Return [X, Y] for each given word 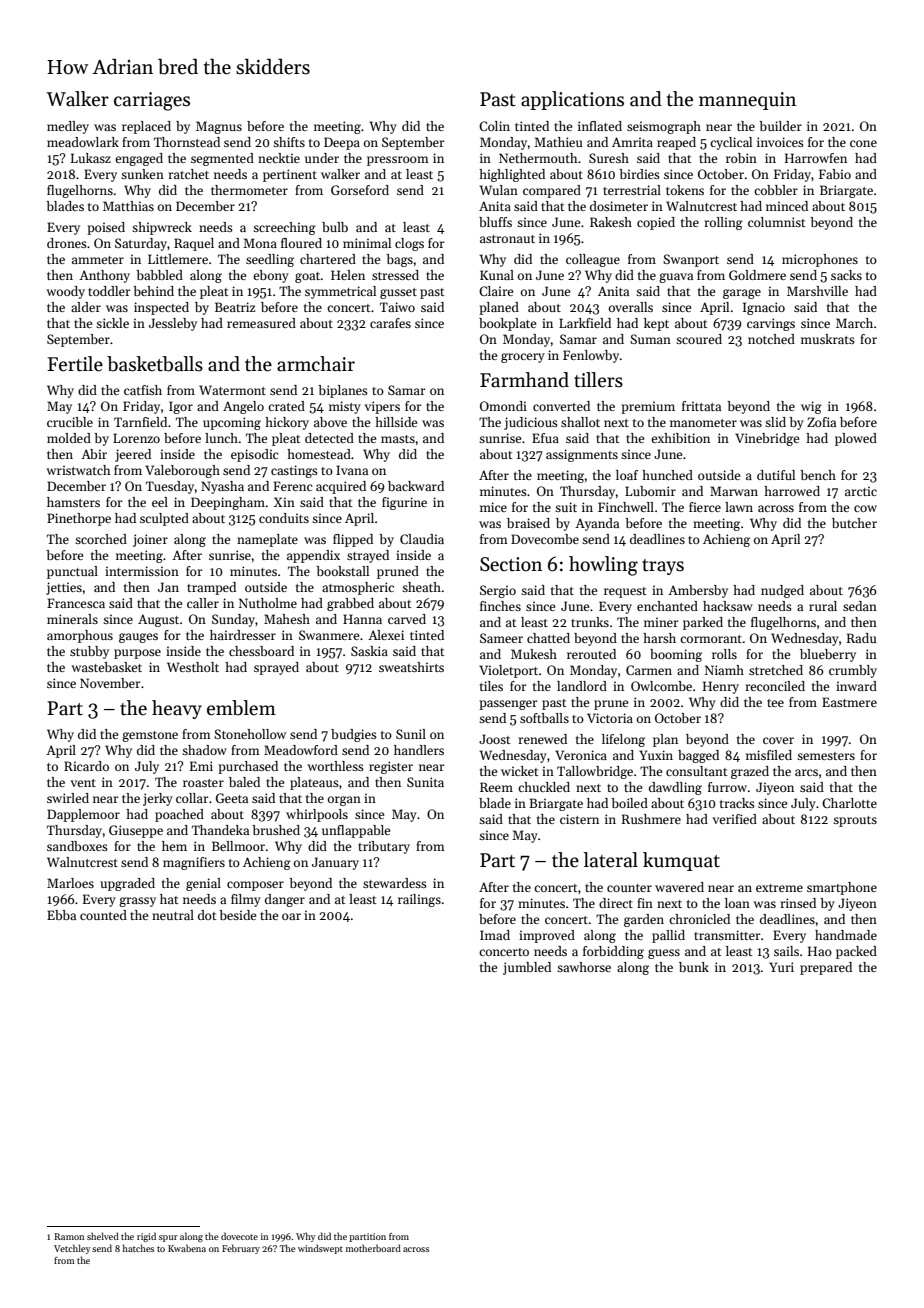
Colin [494, 126]
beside [237, 915]
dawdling [675, 788]
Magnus [219, 127]
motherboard [373, 1248]
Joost [494, 739]
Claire [496, 291]
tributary [384, 847]
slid [775, 422]
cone [863, 143]
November [110, 683]
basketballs [155, 364]
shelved [103, 1236]
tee [775, 703]
